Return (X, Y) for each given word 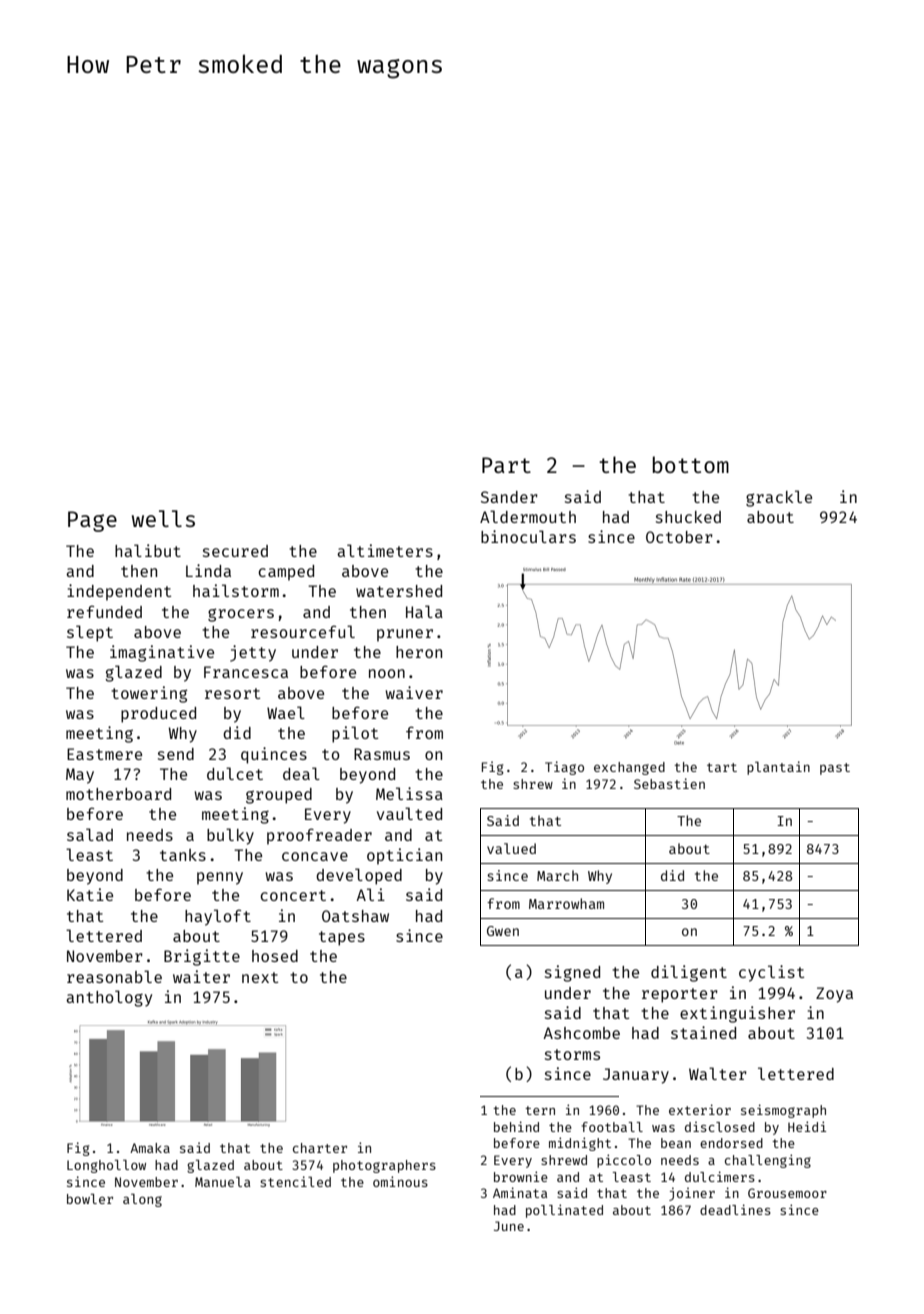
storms (572, 1054)
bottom (691, 464)
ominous (400, 1181)
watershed (399, 591)
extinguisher (737, 1014)
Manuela (223, 1182)
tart (722, 767)
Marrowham (566, 903)
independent (119, 592)
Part (506, 465)
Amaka (150, 1148)
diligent (689, 973)
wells (163, 518)
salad (90, 834)
